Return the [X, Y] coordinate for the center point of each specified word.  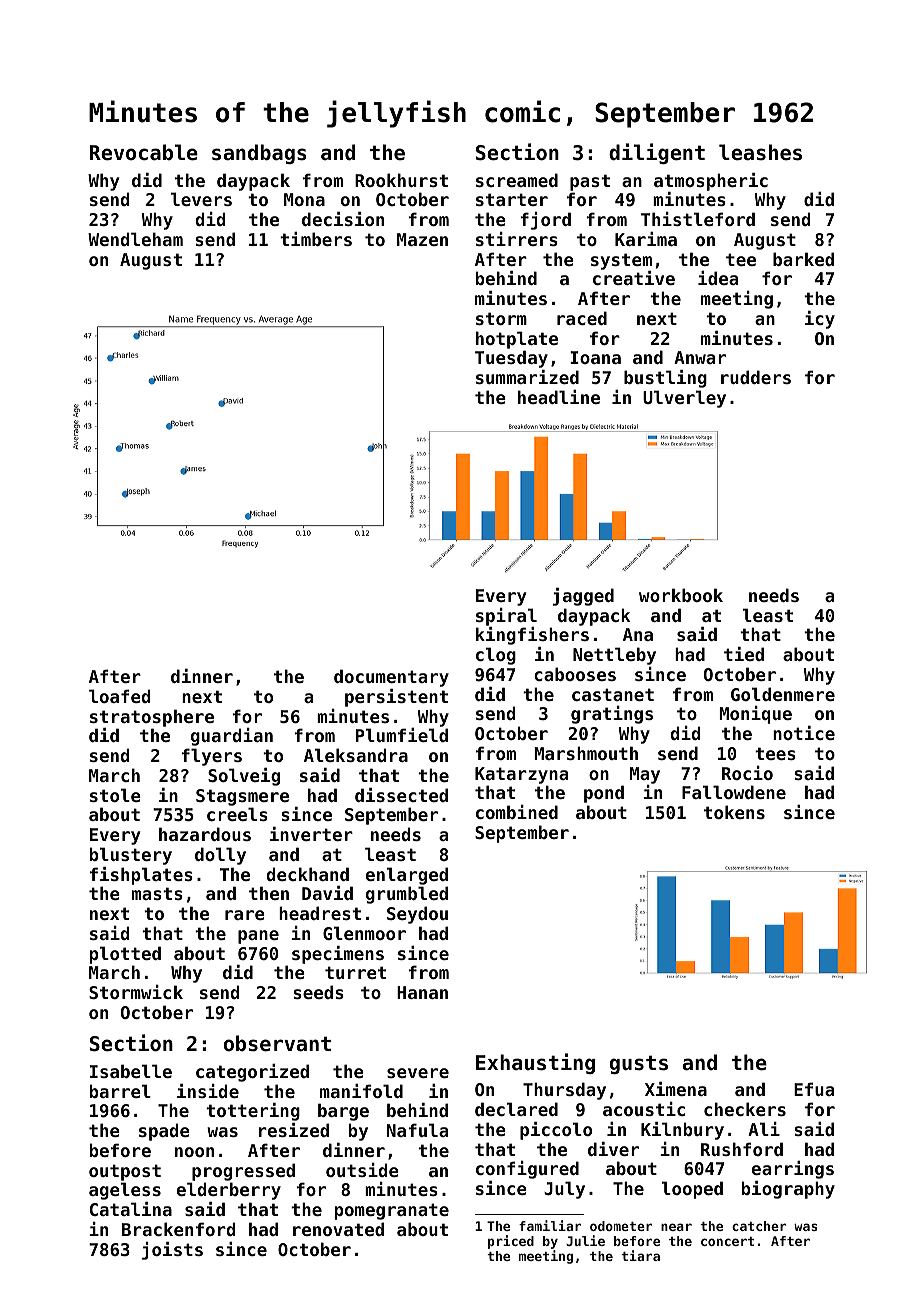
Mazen [422, 239]
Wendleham [135, 239]
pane [258, 937]
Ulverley [684, 399]
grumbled [407, 895]
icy [820, 320]
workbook [681, 595]
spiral [506, 617]
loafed [119, 696]
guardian [232, 737]
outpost [125, 1172]
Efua [814, 1089]
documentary [391, 678]
